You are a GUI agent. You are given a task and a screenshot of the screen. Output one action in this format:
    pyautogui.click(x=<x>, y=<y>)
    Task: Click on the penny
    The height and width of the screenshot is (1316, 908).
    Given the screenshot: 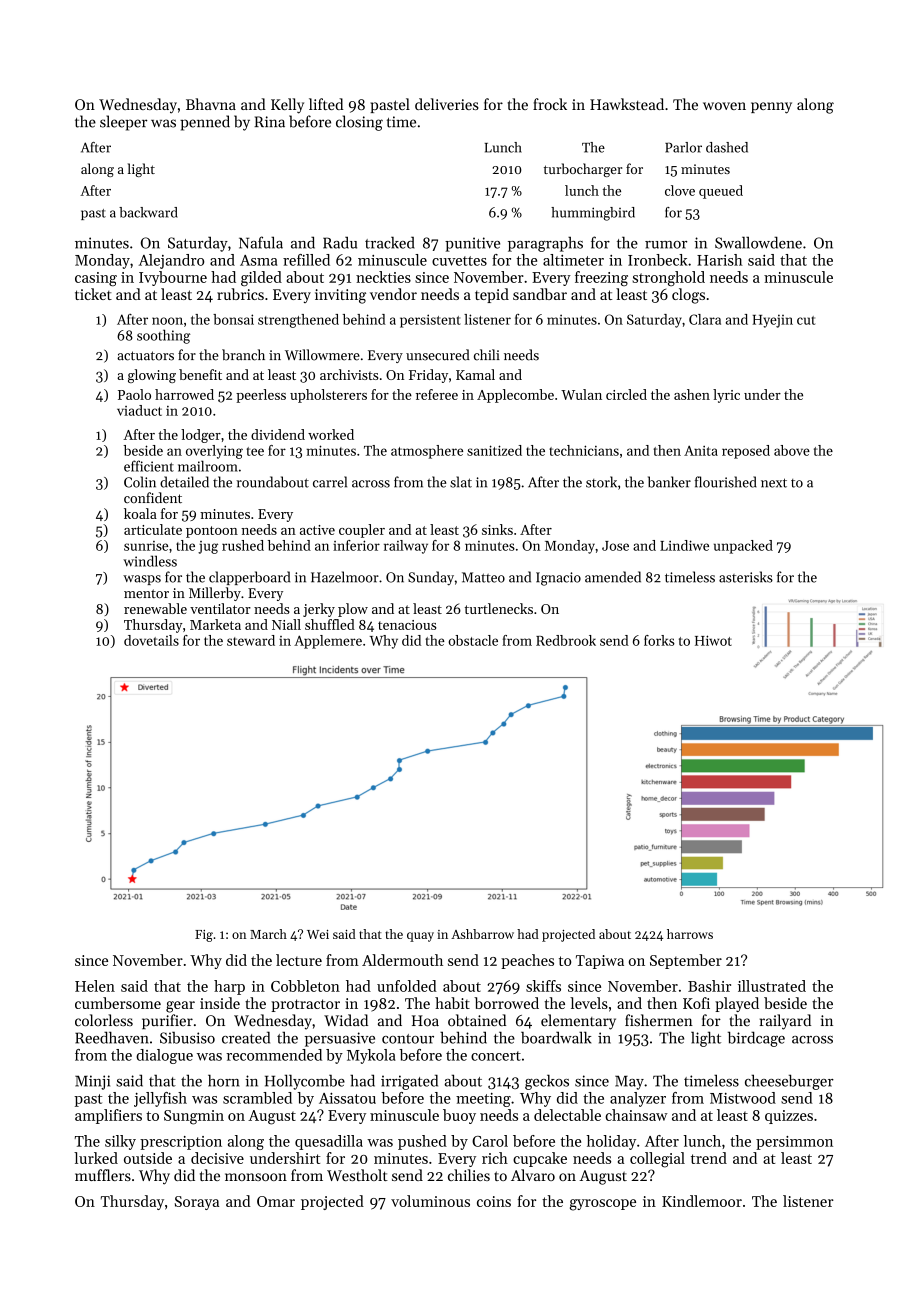 What is the action you would take?
    pyautogui.click(x=771, y=108)
